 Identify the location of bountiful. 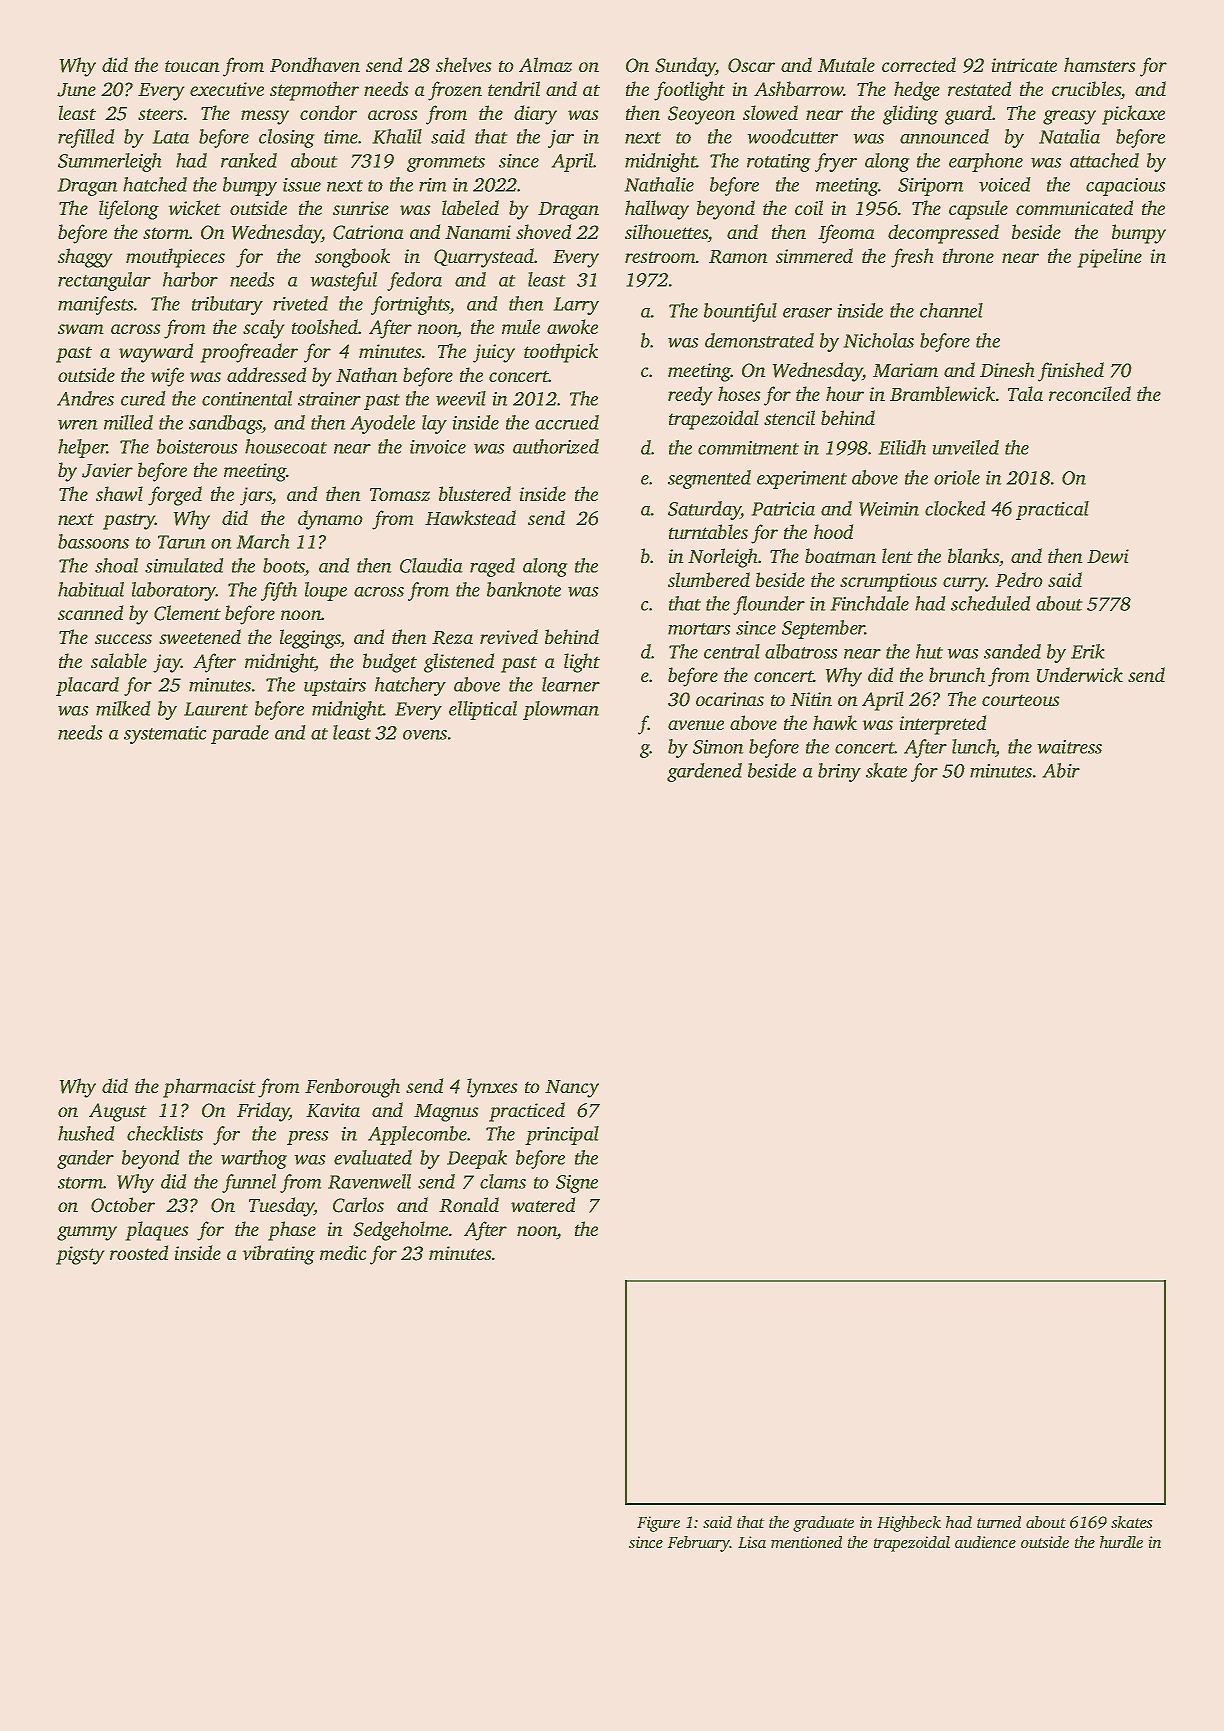
(740, 312).
